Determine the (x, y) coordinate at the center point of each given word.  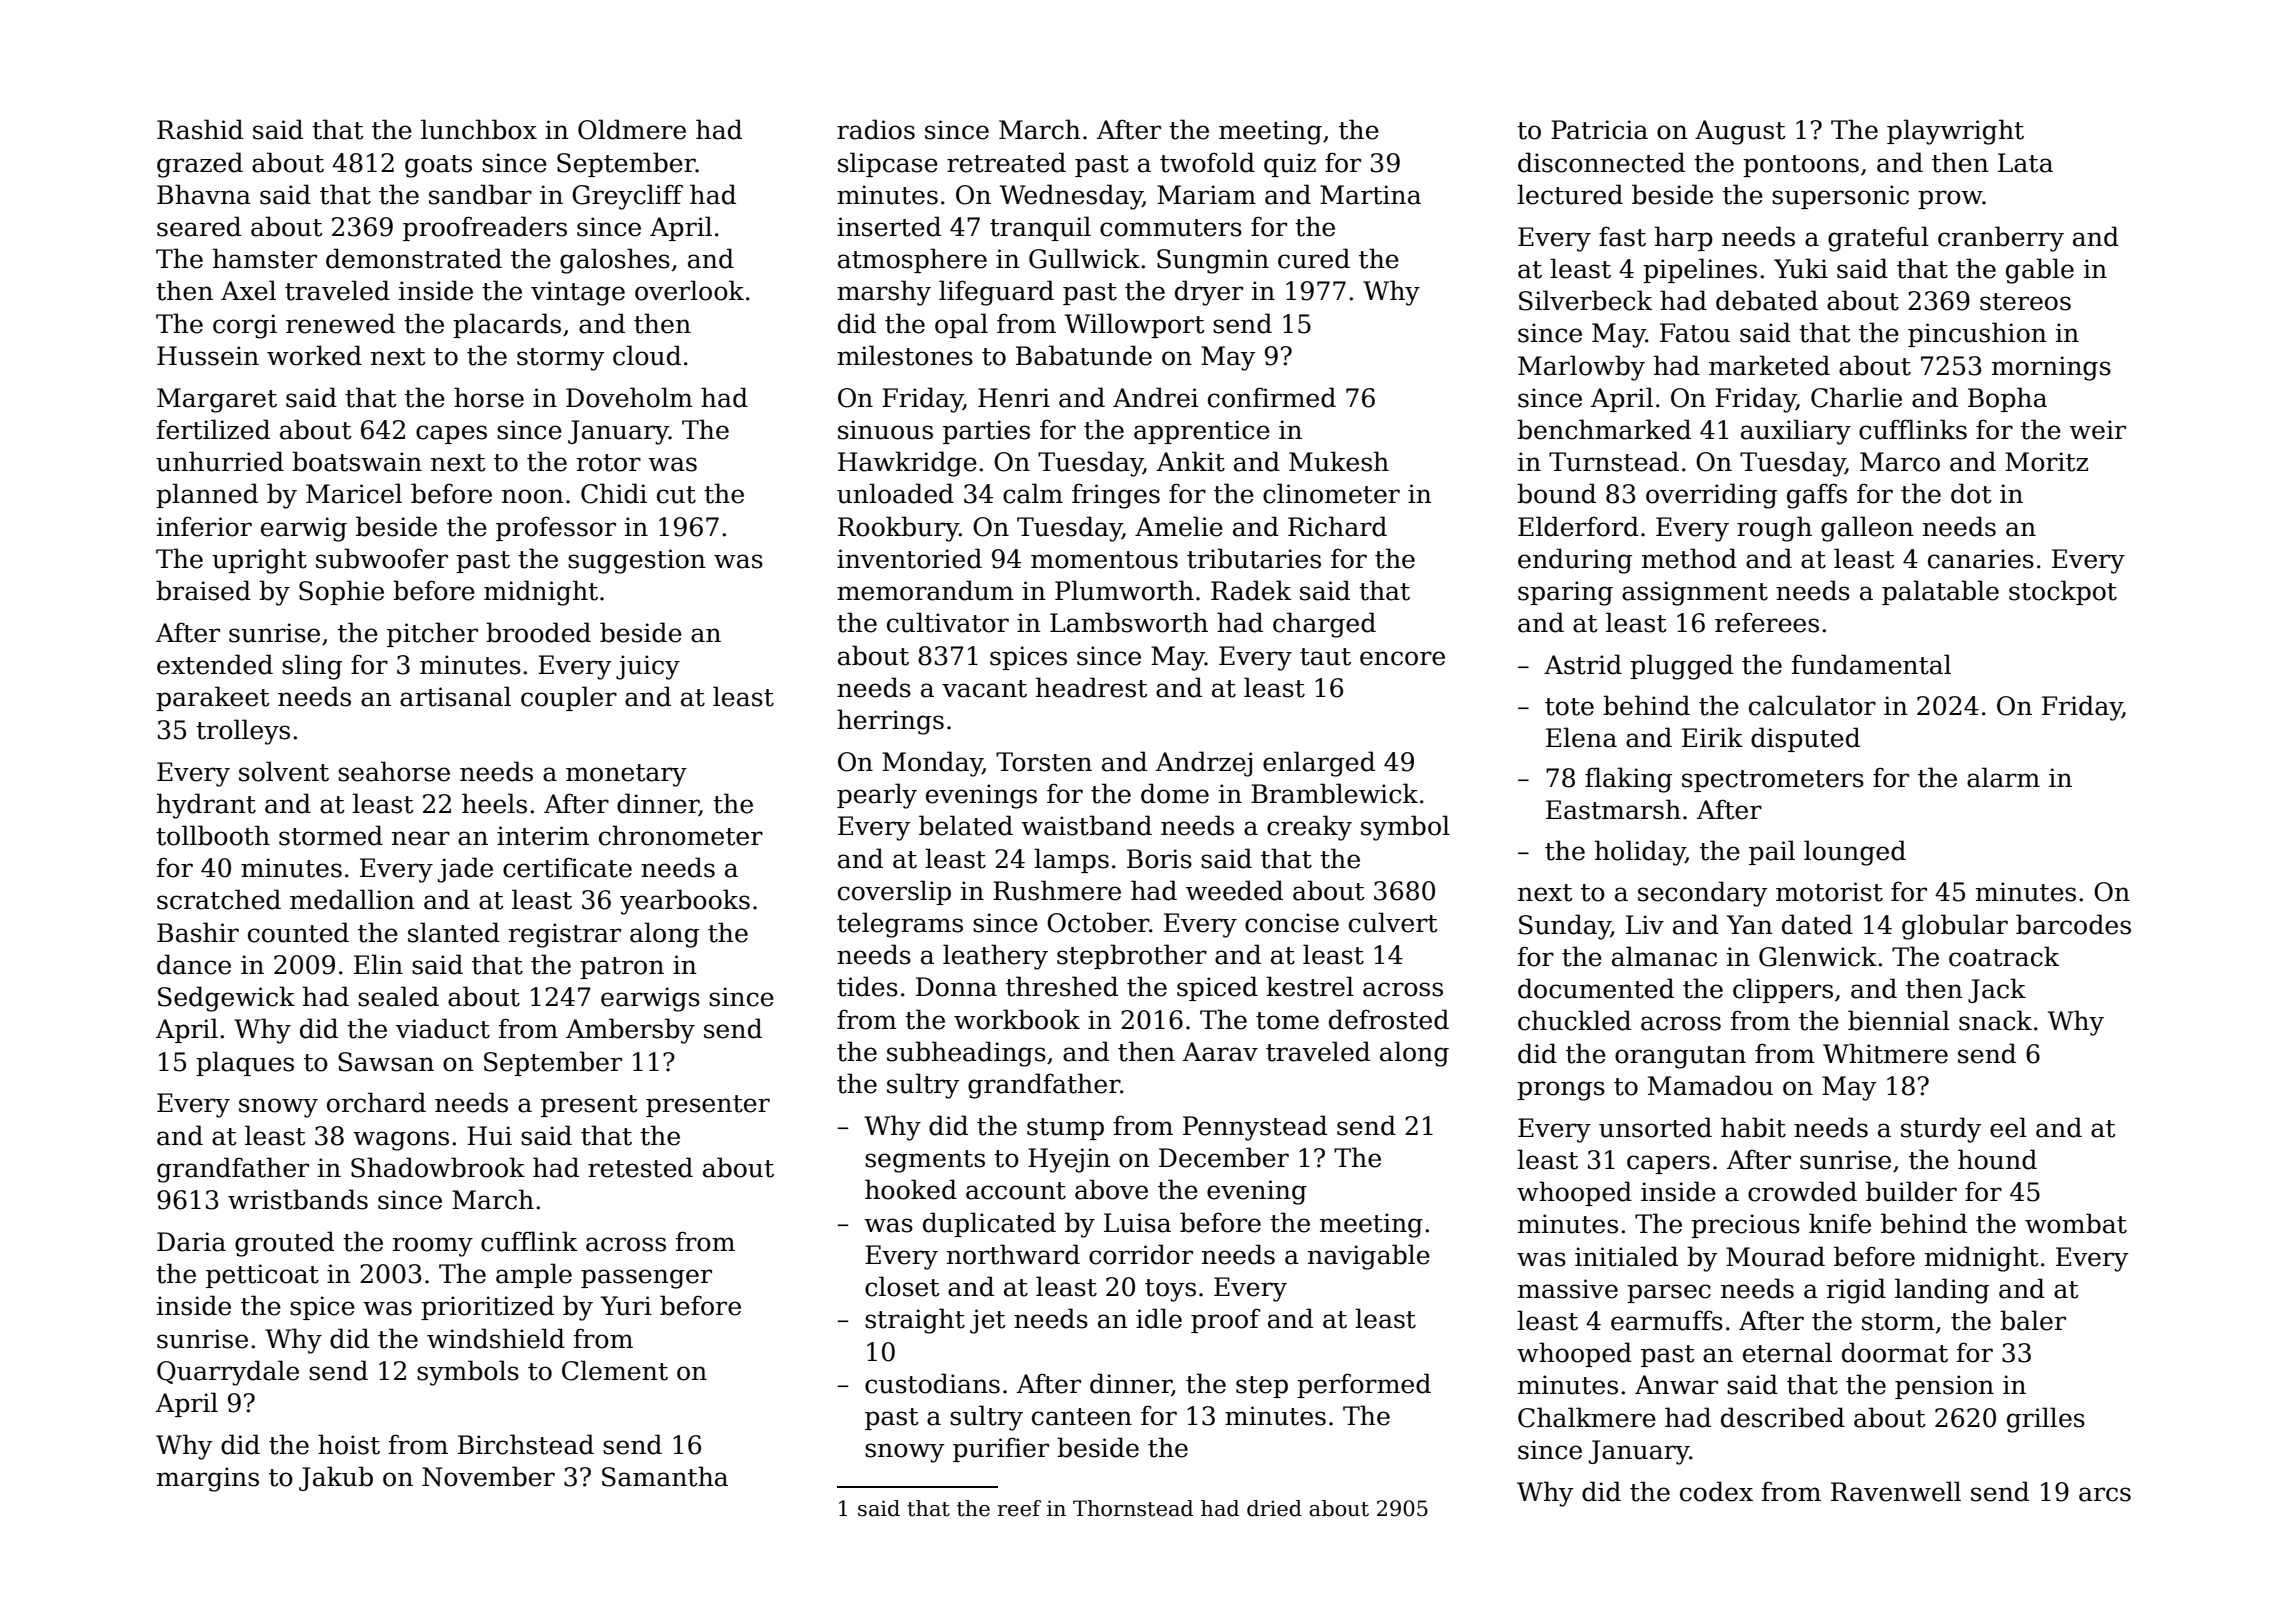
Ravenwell (1896, 1491)
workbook (1017, 1019)
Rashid (200, 129)
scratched (219, 899)
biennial (1899, 1020)
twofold (1207, 162)
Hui (489, 1136)
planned (207, 495)
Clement (615, 1370)
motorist (1829, 892)
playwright (1955, 132)
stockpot (2063, 592)
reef (1019, 1508)
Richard (1337, 526)
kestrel (1310, 986)
